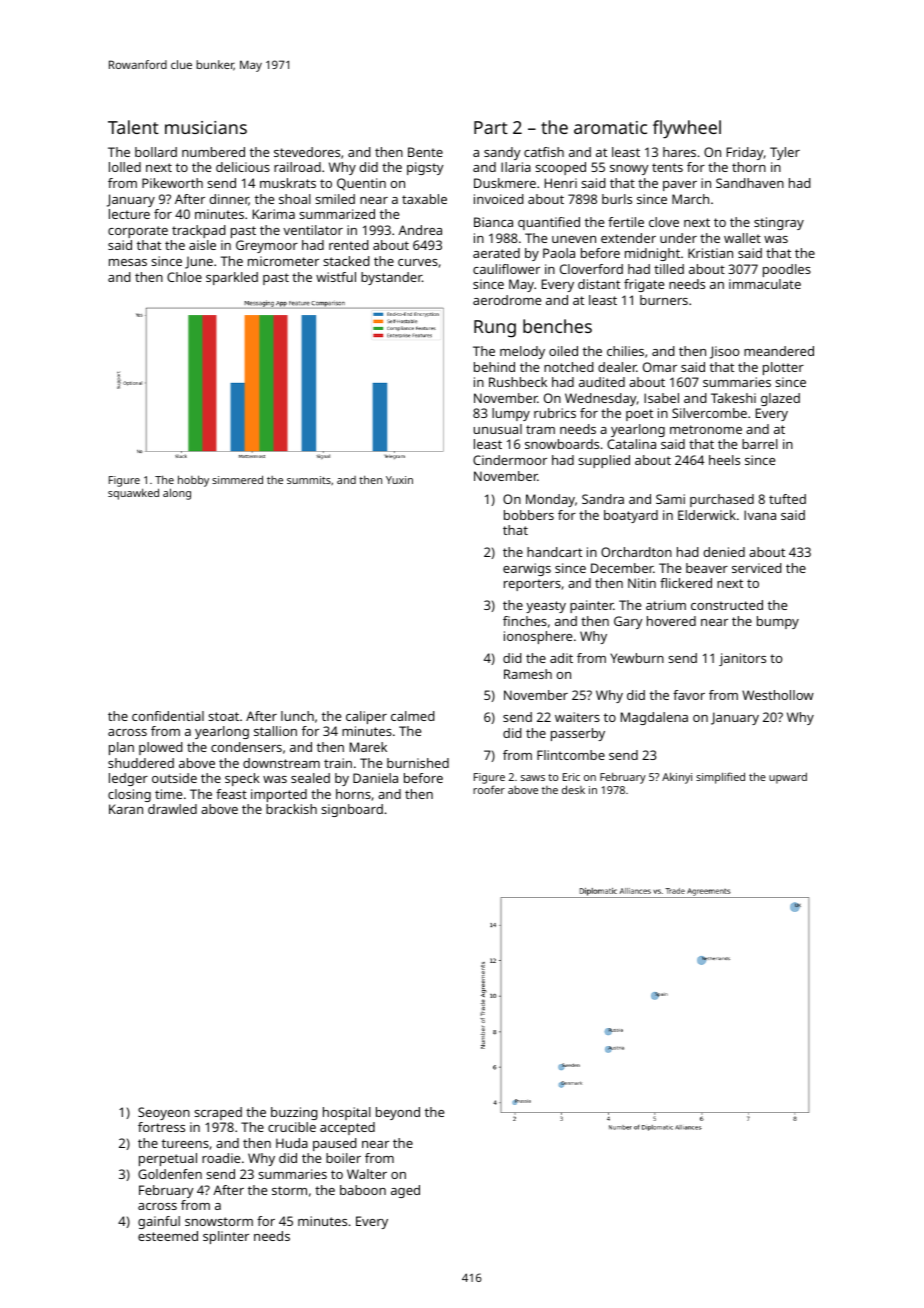 The width and height of the document is (924, 1308). Describe the element at coordinates (174, 778) in the document. I see `outside` at that location.
